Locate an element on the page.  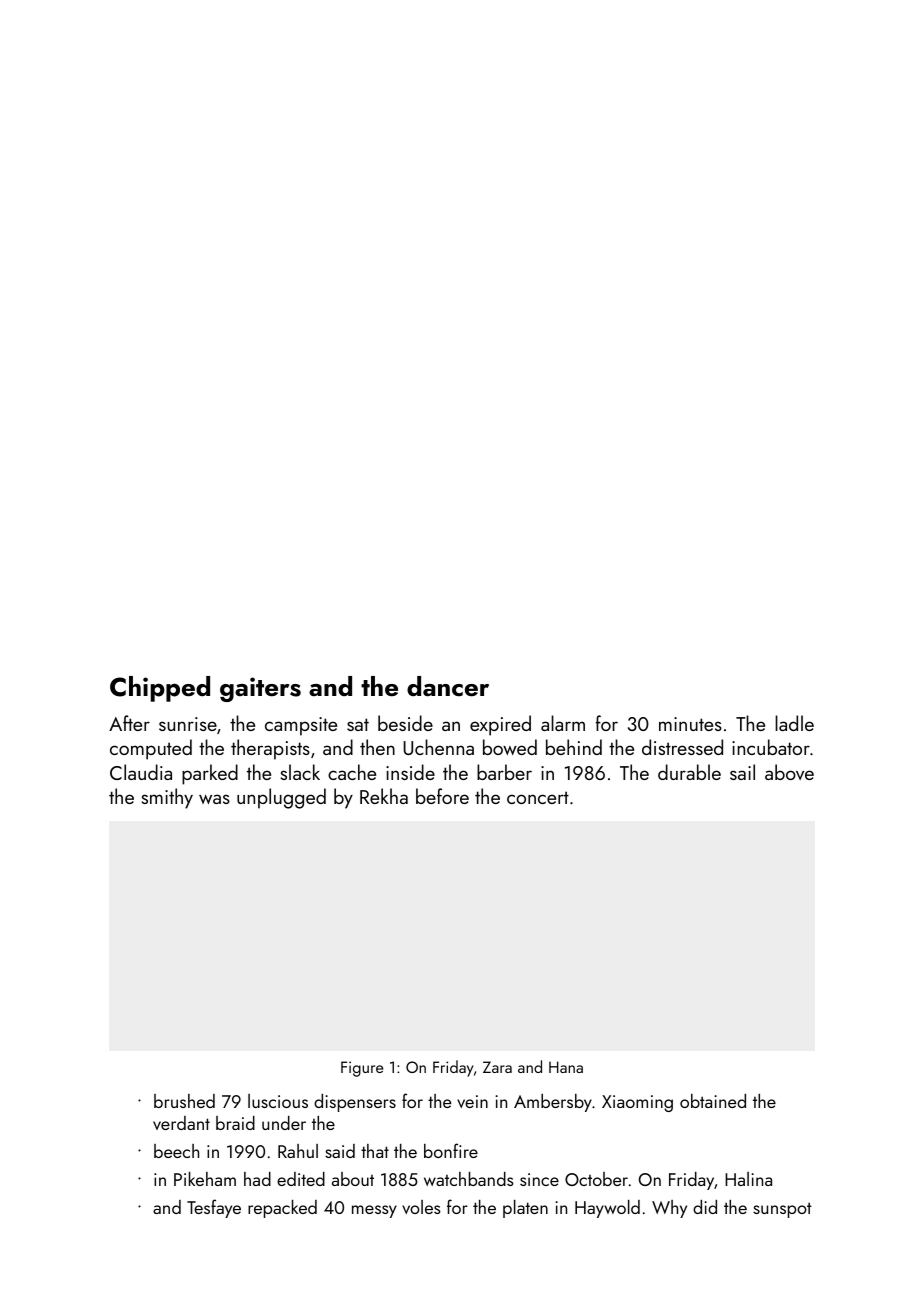
smithy is located at coordinates (167, 798).
